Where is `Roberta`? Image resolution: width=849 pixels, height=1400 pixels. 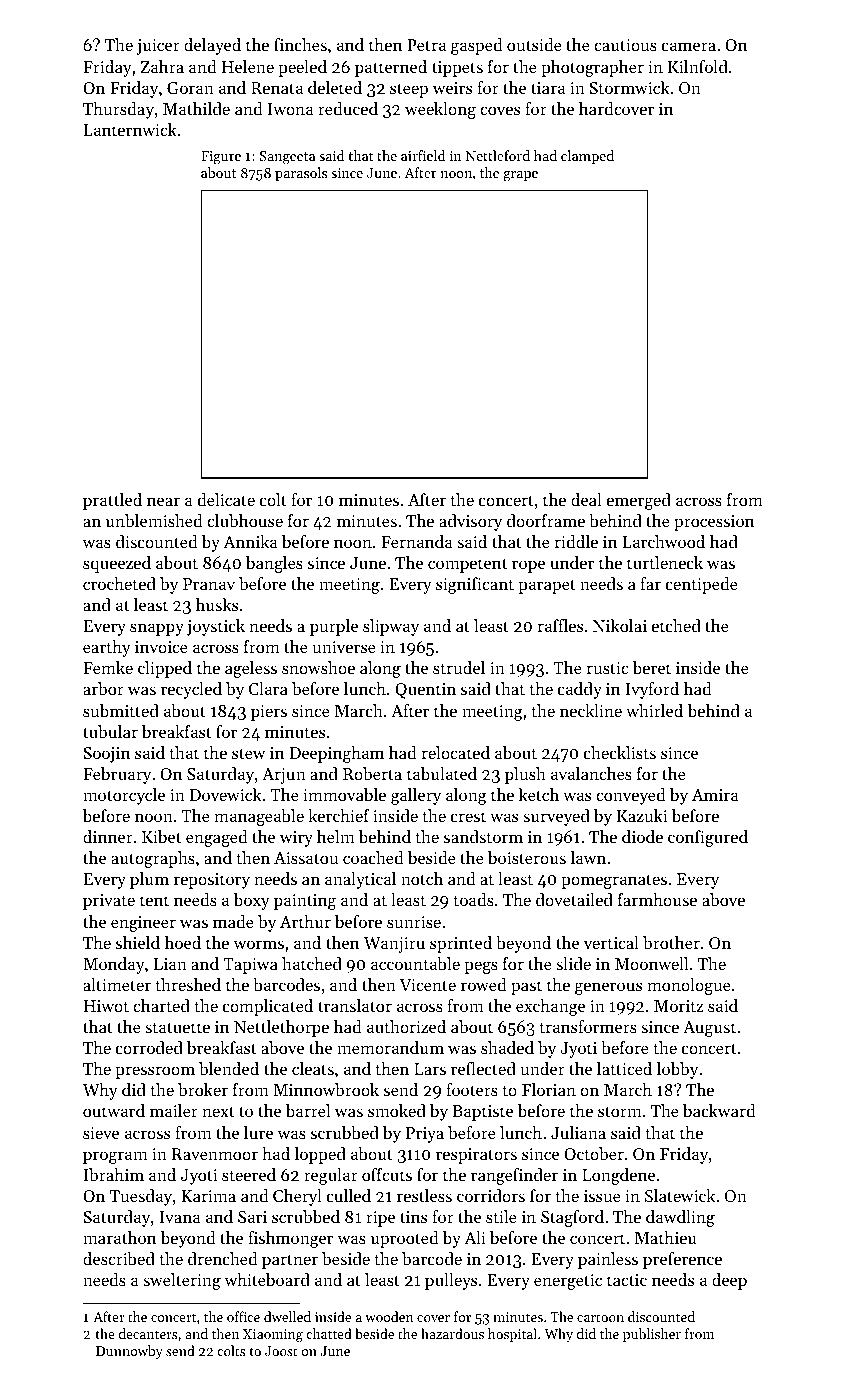 Roberta is located at coordinates (372, 773).
